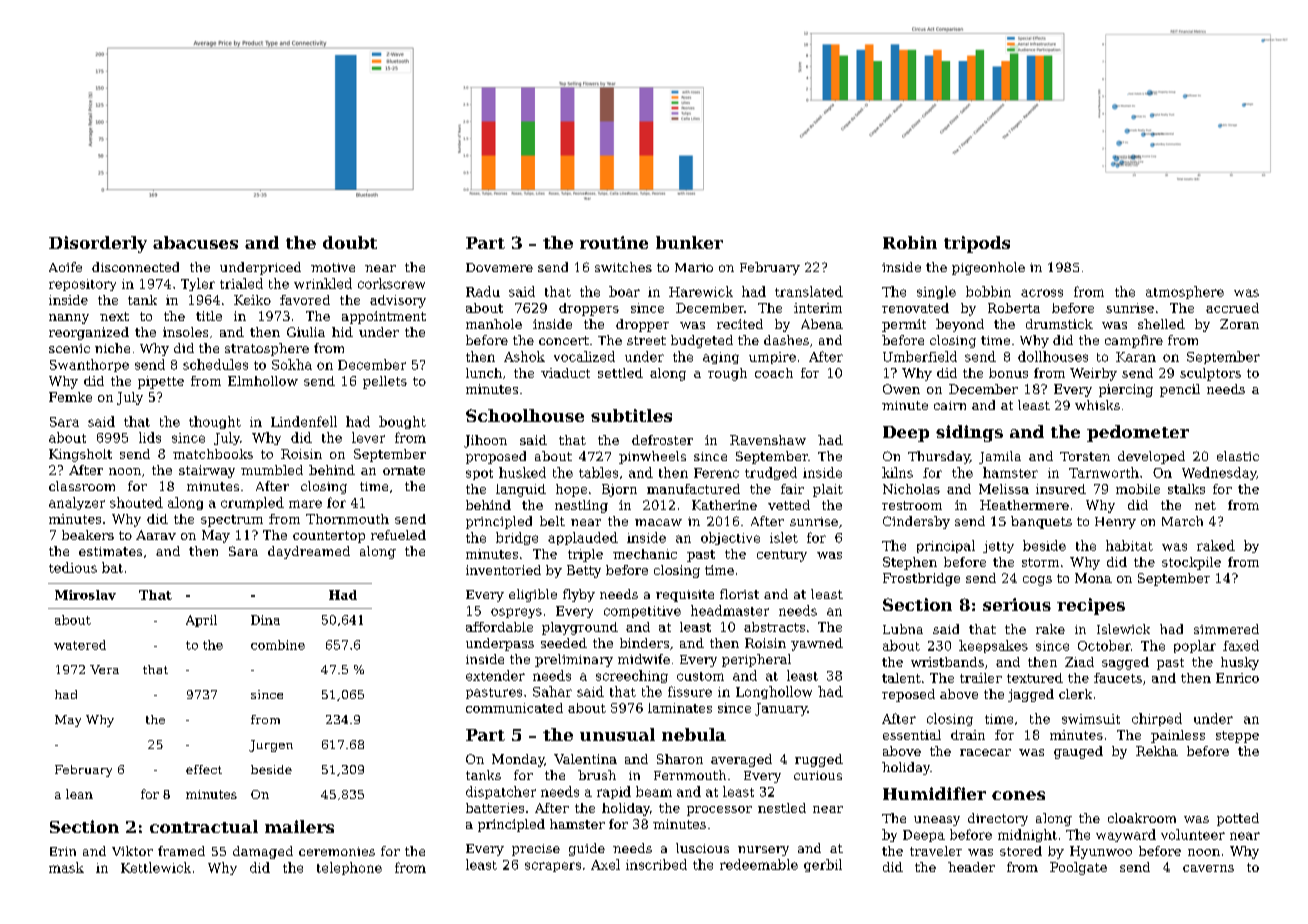  I want to click on abacuses, so click(195, 242).
